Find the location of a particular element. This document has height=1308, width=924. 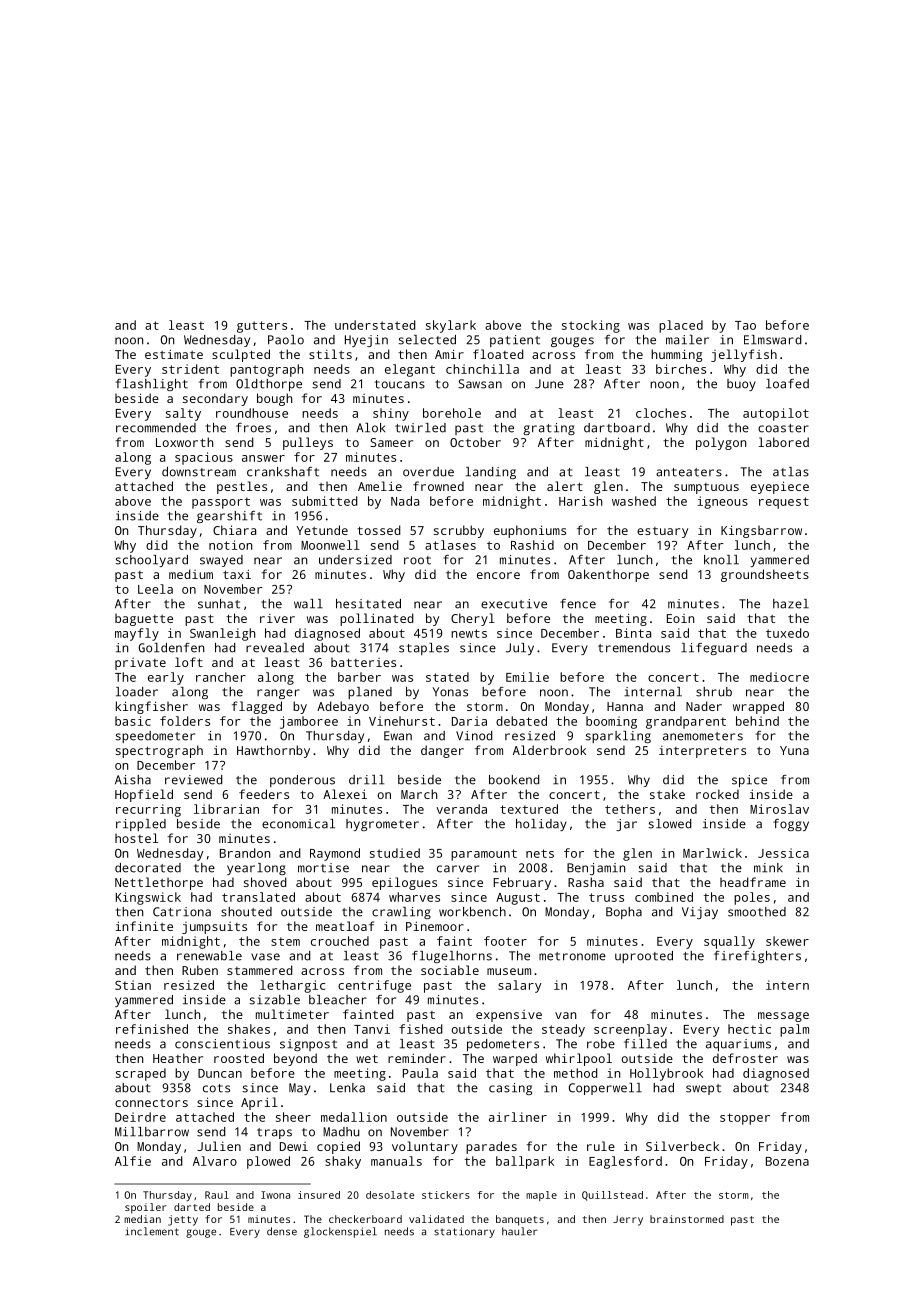

patient is located at coordinates (515, 341).
